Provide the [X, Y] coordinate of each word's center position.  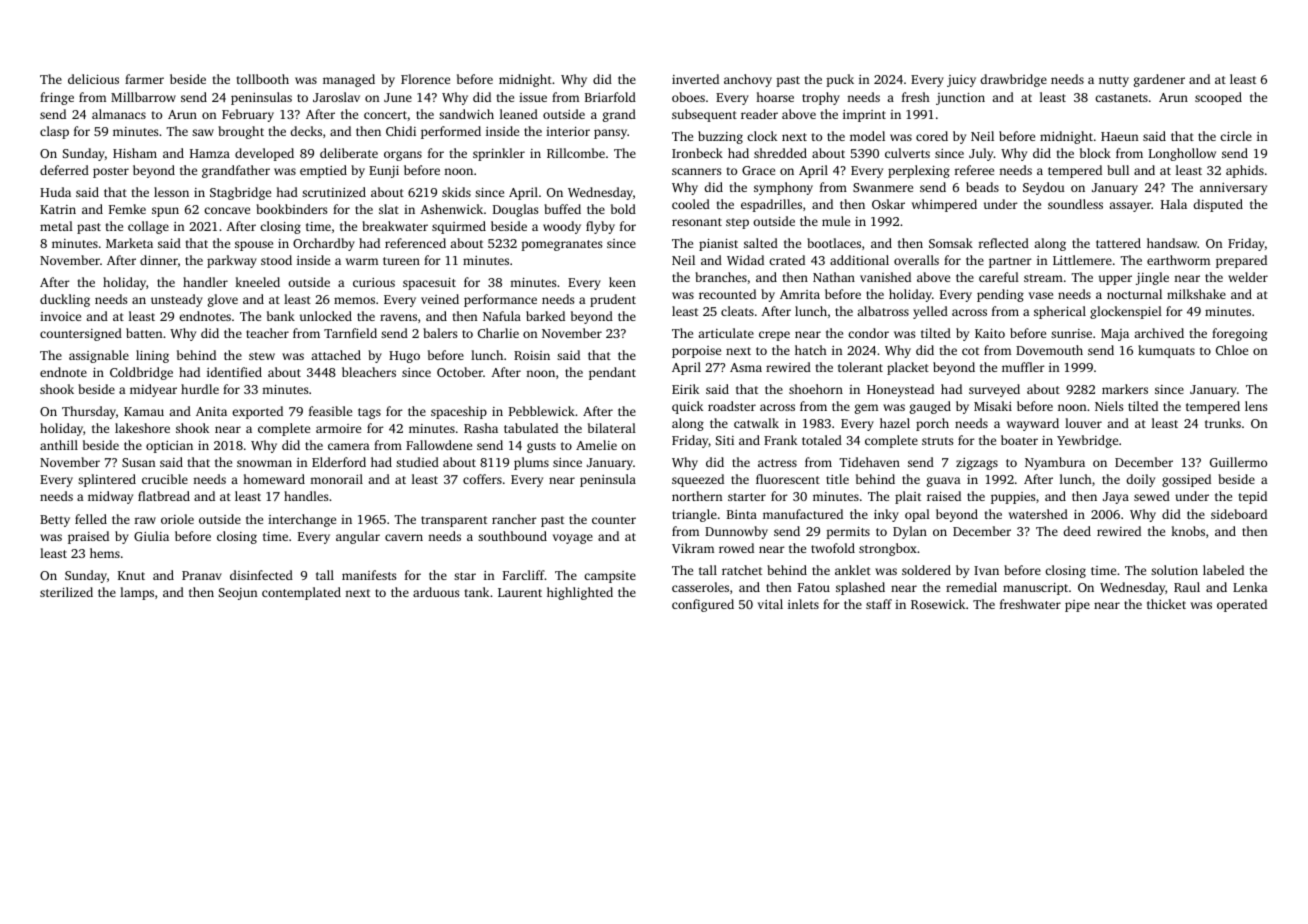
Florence [425, 79]
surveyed [994, 390]
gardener [1159, 80]
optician [169, 447]
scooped [1218, 98]
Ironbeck [697, 153]
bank [281, 316]
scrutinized [334, 192]
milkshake [1196, 294]
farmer [144, 79]
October [460, 372]
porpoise [696, 352]
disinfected [261, 575]
